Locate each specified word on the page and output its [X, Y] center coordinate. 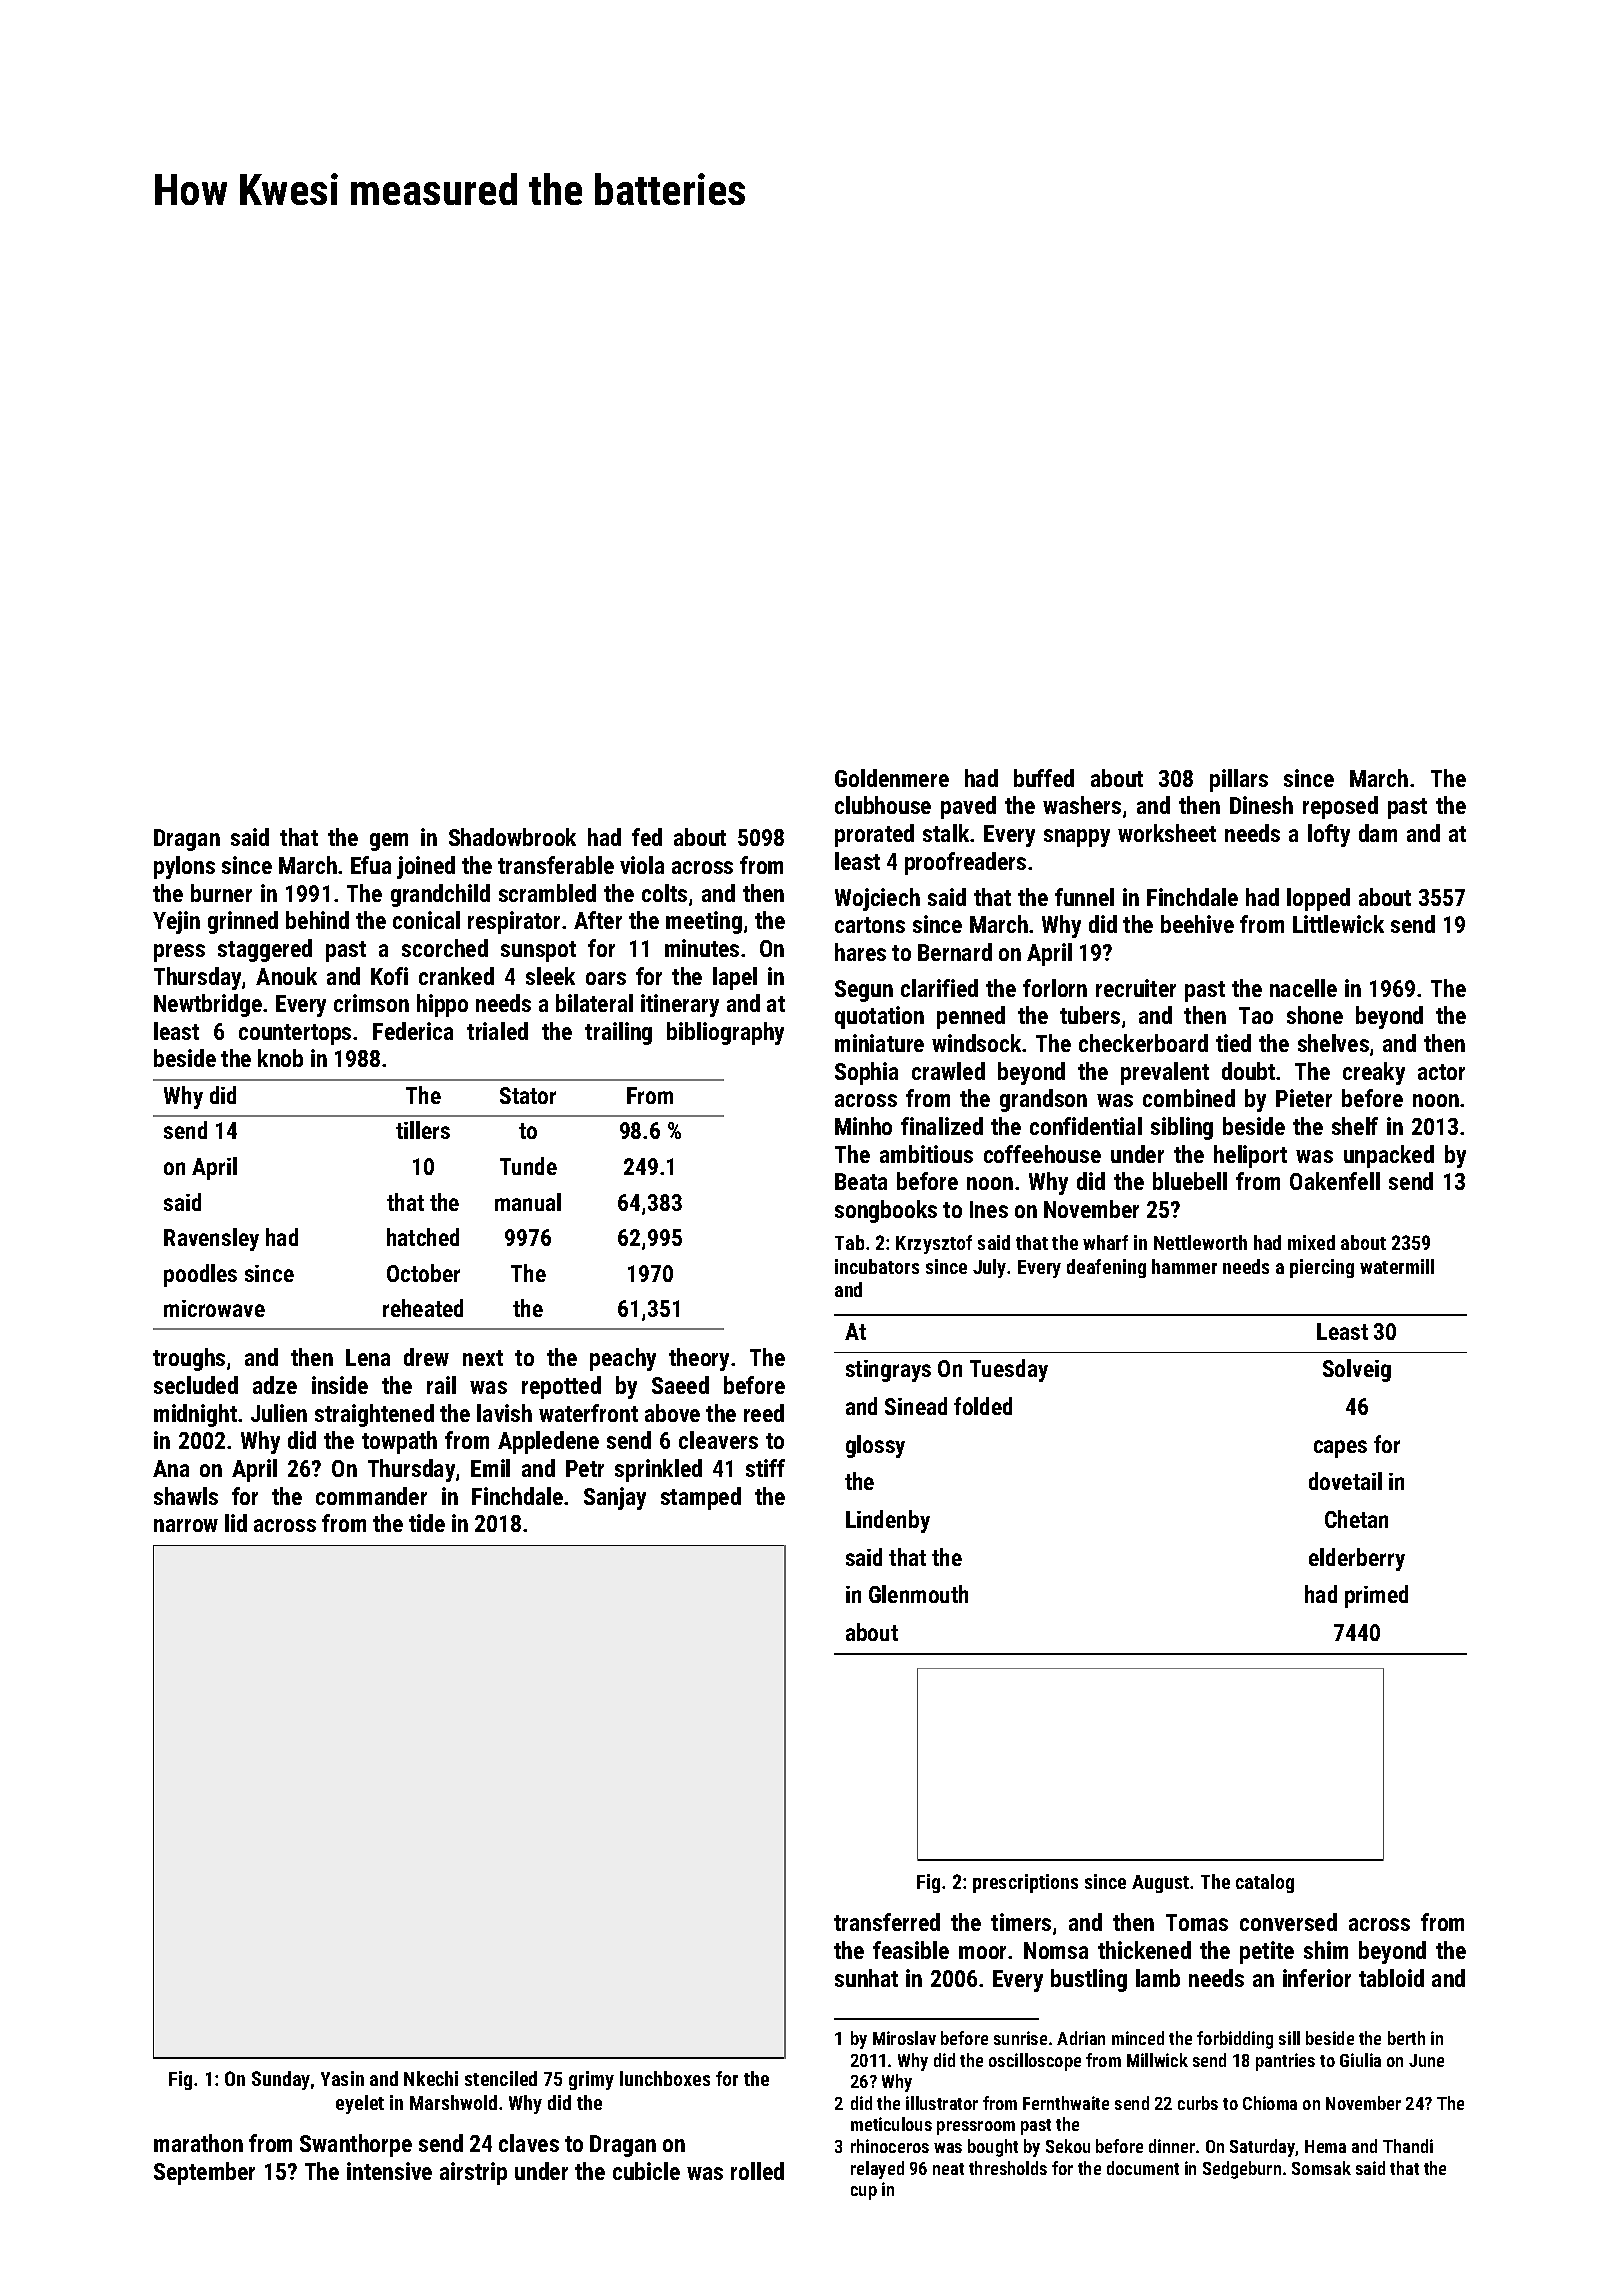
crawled [948, 1071]
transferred [887, 1922]
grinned [243, 922]
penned [971, 1017]
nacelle [1303, 988]
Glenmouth [918, 1594]
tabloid [1391, 1978]
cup [864, 2193]
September [204, 2173]
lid [236, 1523]
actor [1441, 1072]
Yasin [342, 2078]
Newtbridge [208, 1005]
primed [1376, 1596]
